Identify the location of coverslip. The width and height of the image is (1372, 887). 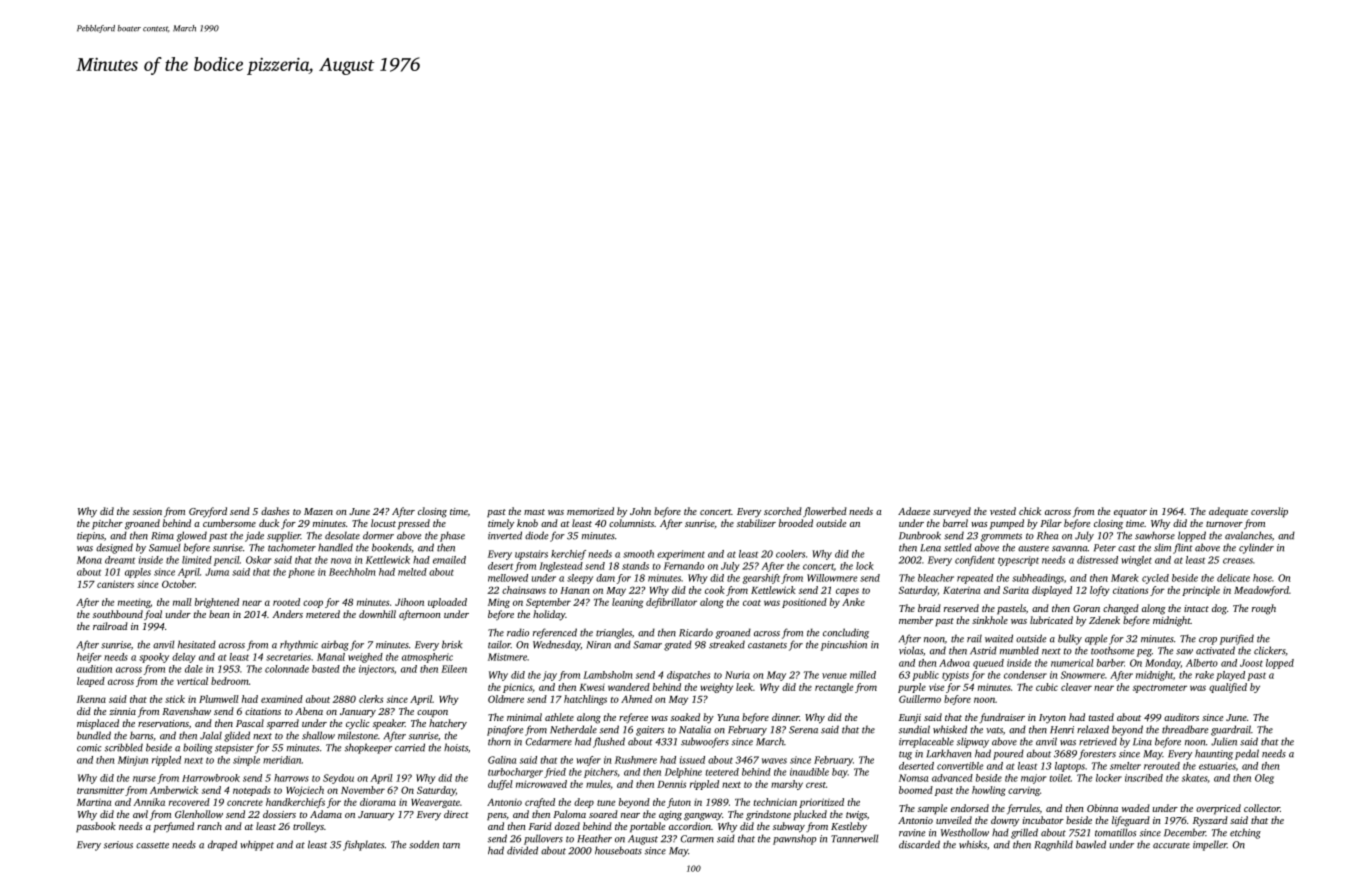
(1269, 512).
